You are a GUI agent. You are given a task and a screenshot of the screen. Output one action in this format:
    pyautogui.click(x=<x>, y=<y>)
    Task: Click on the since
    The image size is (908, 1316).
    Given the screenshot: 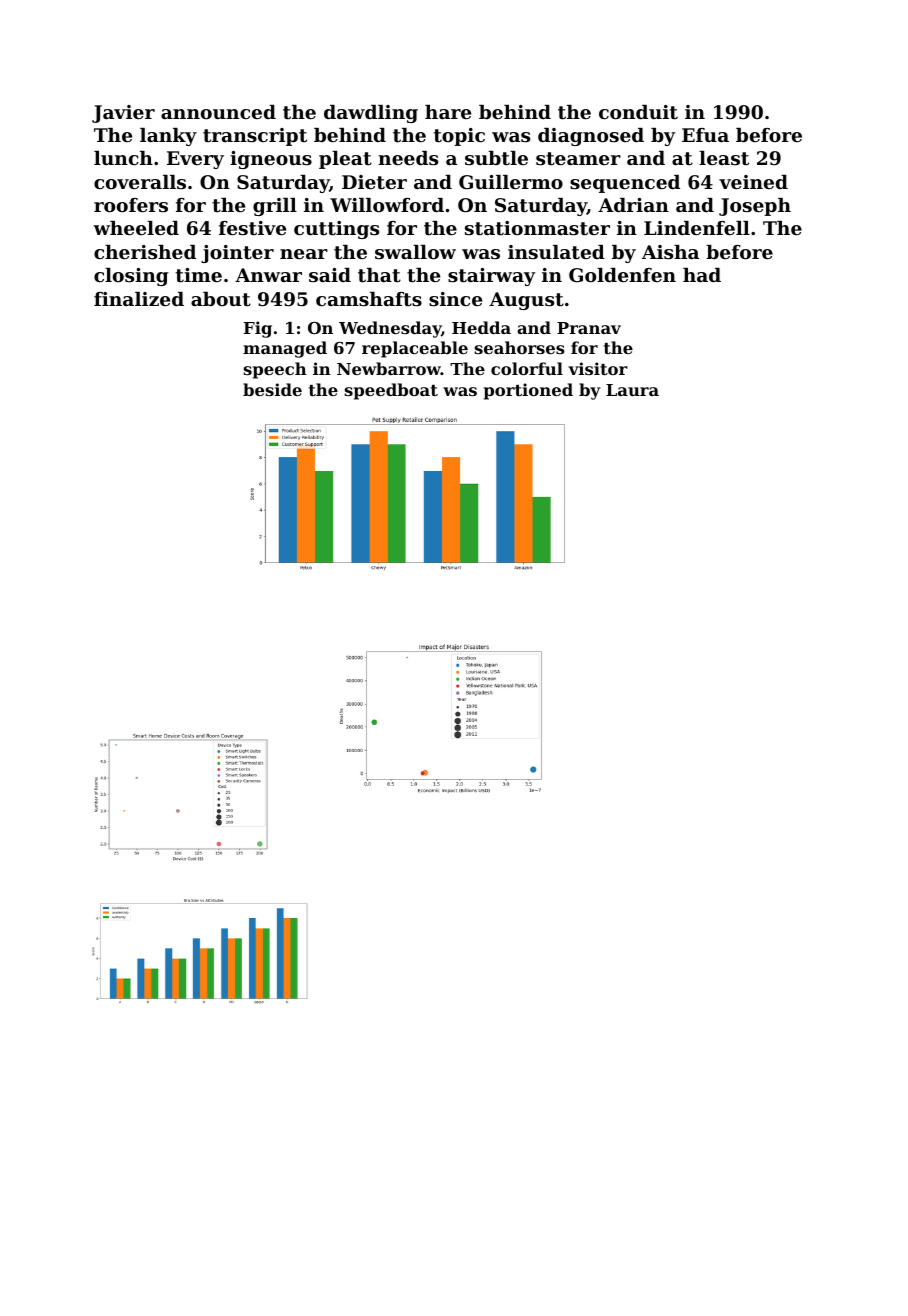 What is the action you would take?
    pyautogui.click(x=455, y=299)
